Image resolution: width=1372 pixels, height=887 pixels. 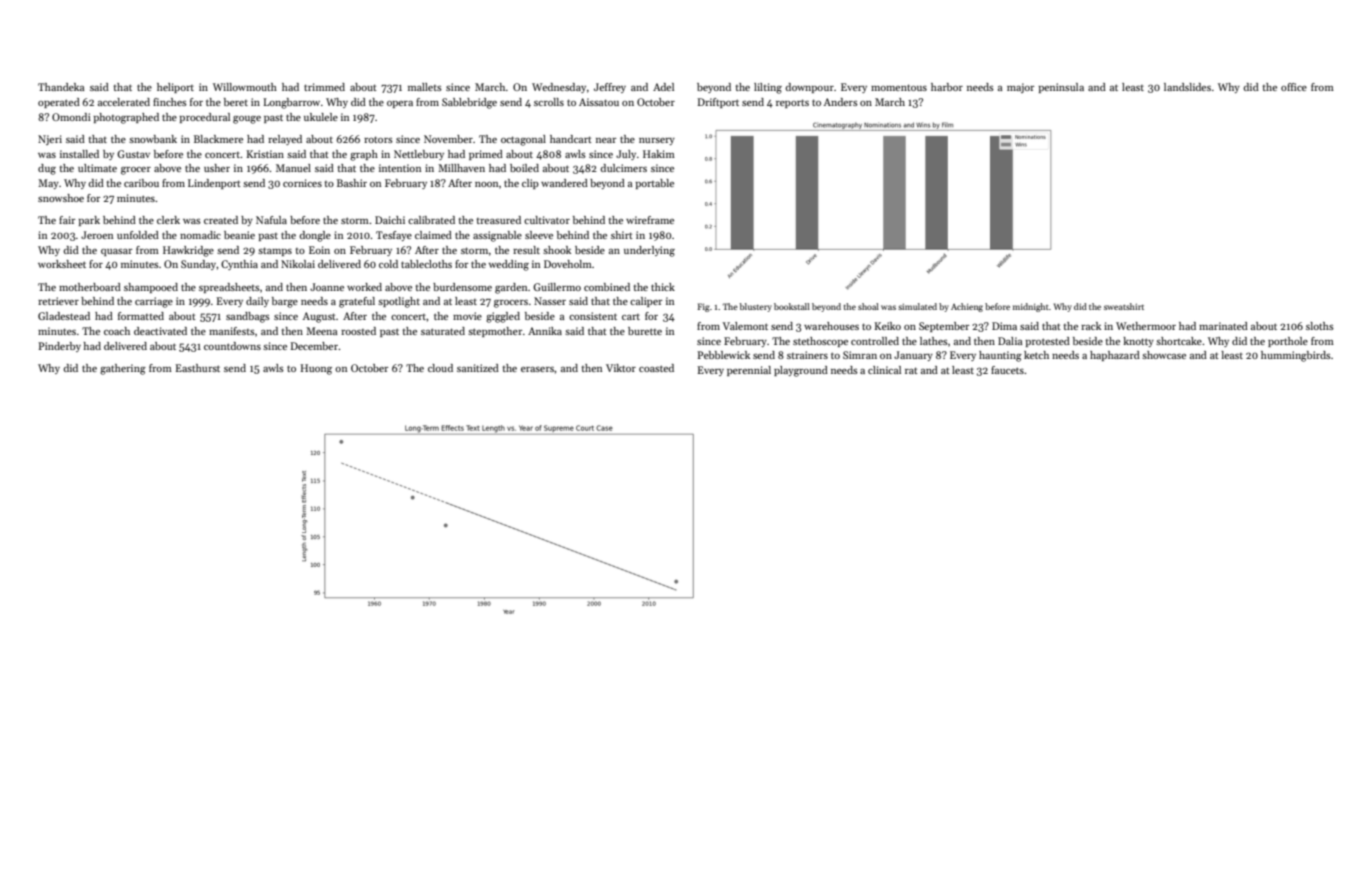 What do you see at coordinates (650, 220) in the image?
I see `wireframe` at bounding box center [650, 220].
